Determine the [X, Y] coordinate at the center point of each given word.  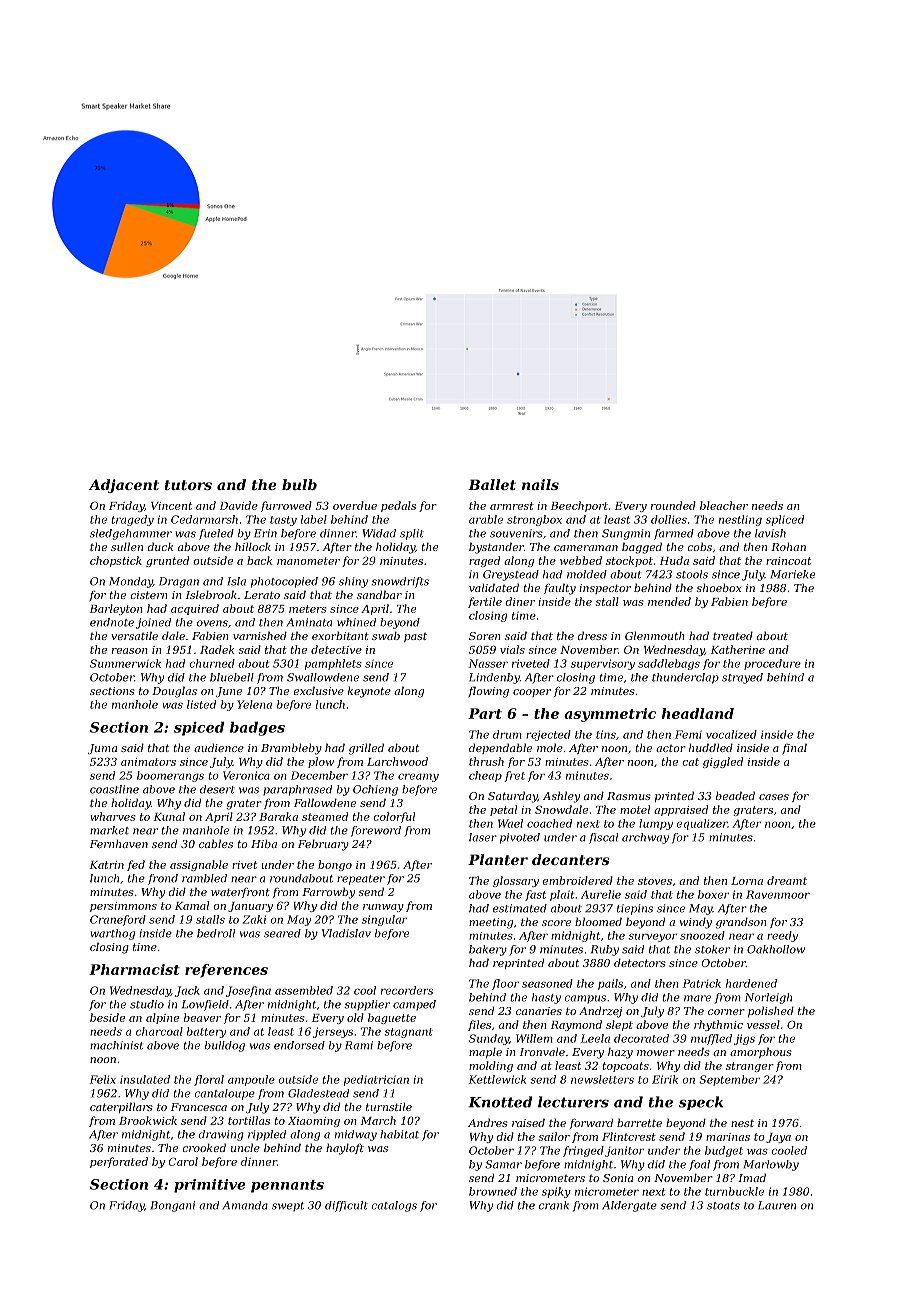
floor [505, 984]
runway [383, 908]
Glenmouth [655, 635]
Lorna [747, 881]
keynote [369, 692]
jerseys [333, 1032]
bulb [299, 484]
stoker [712, 949]
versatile [134, 635]
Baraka [278, 816]
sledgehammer [131, 534]
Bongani [172, 1206]
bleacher [724, 505]
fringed [583, 1151]
